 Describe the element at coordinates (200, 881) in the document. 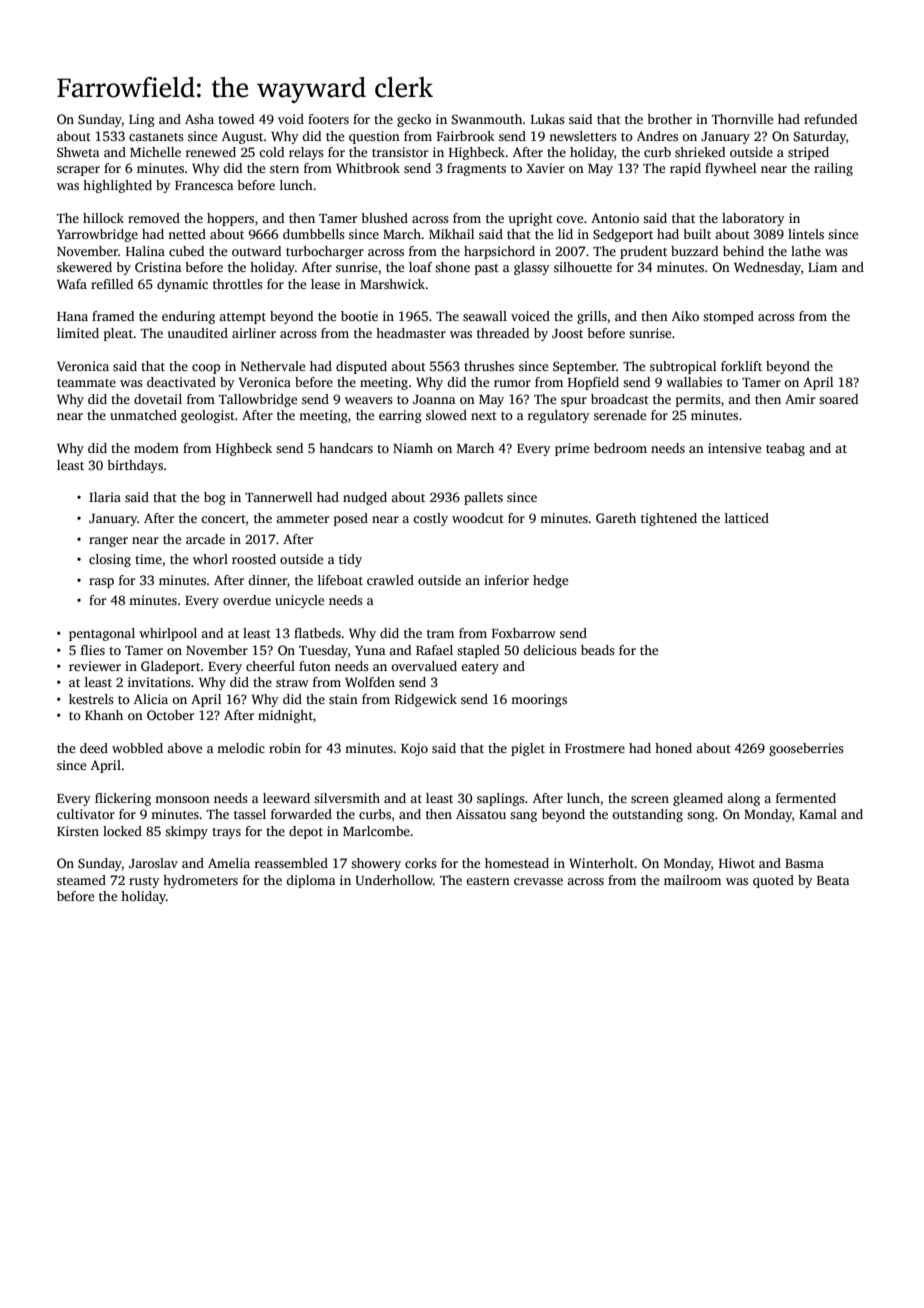

I see `hydrometers` at that location.
